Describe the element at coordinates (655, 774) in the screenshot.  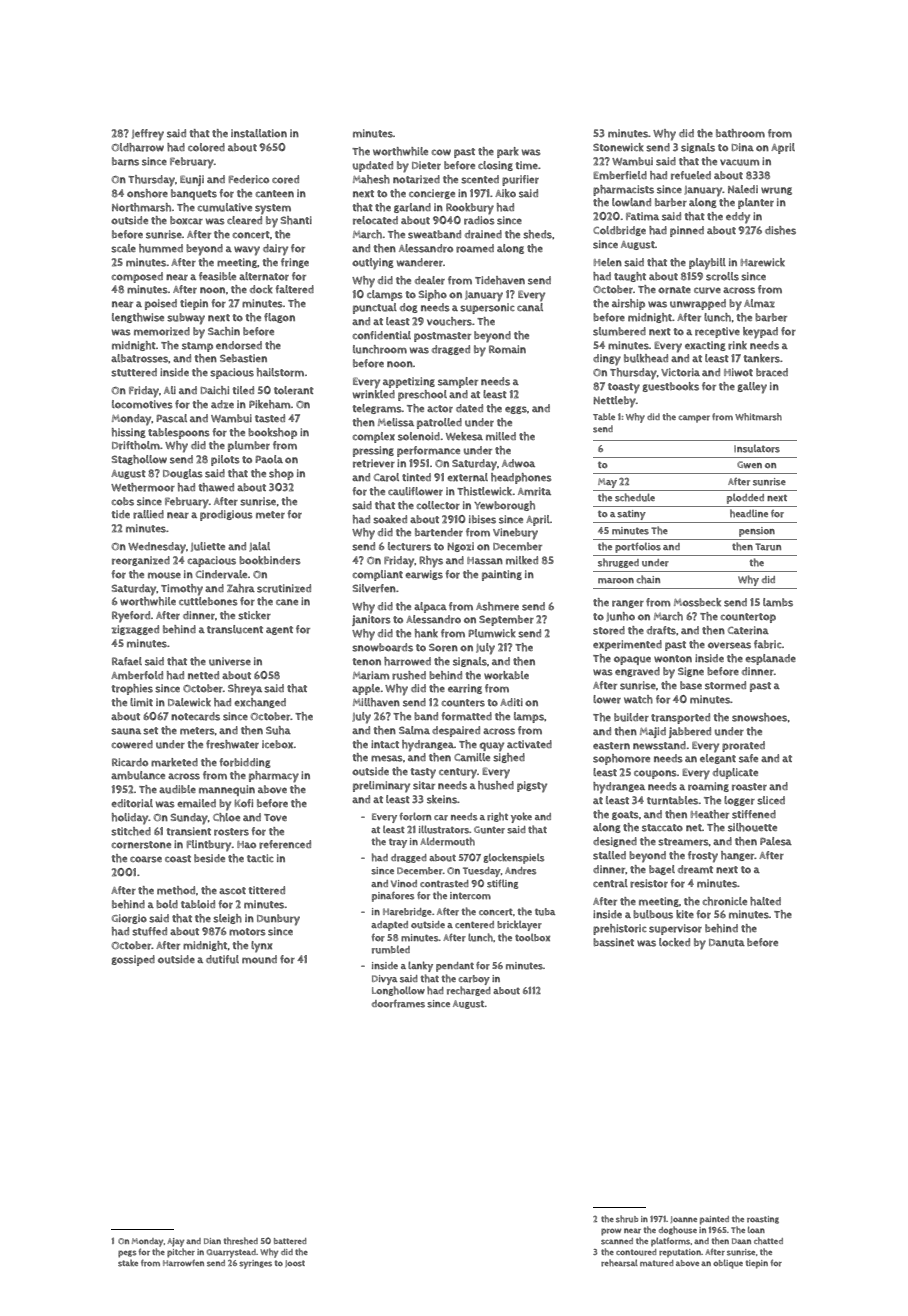
I see `coupons` at that location.
